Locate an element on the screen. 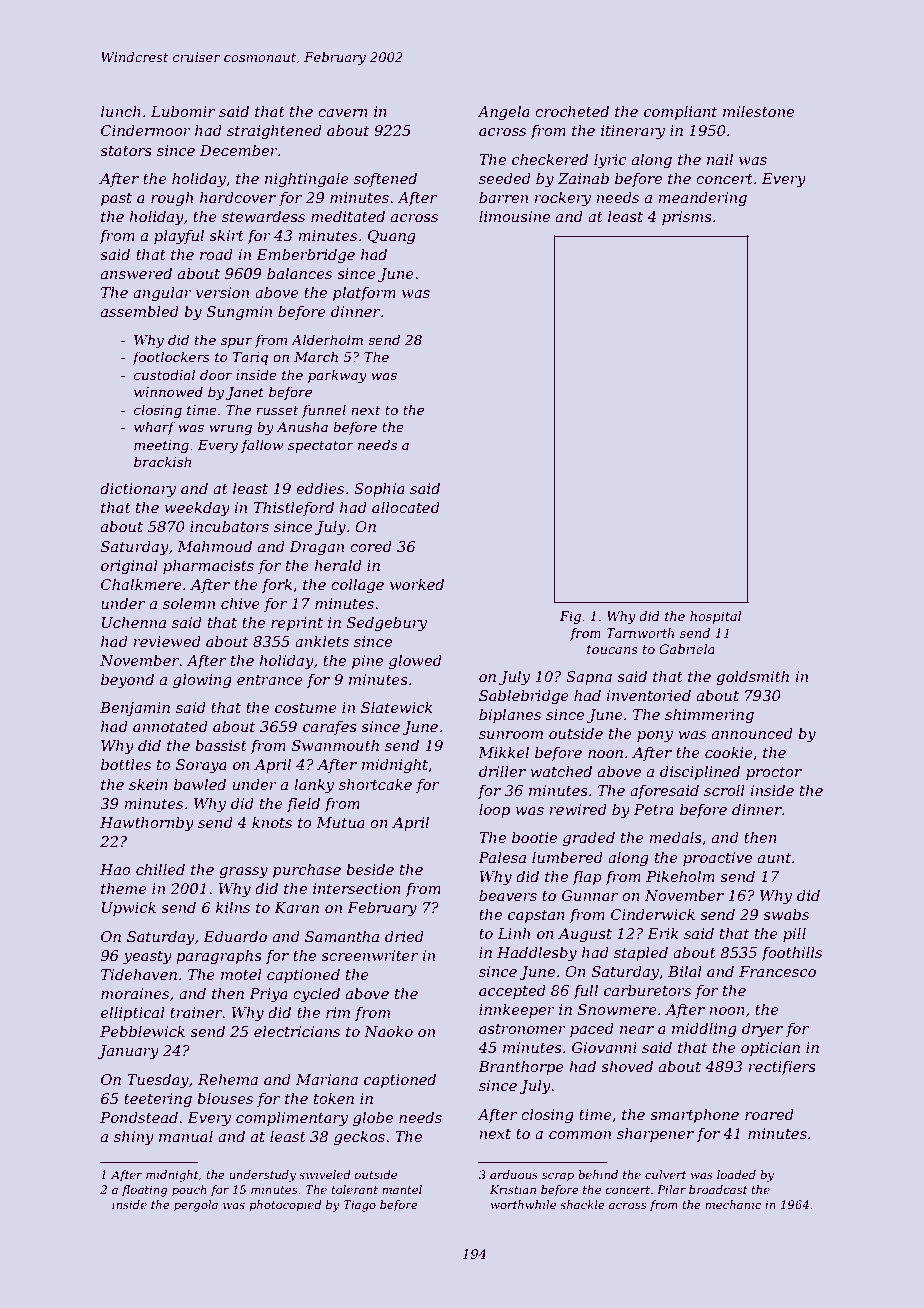  floating is located at coordinates (145, 1191).
